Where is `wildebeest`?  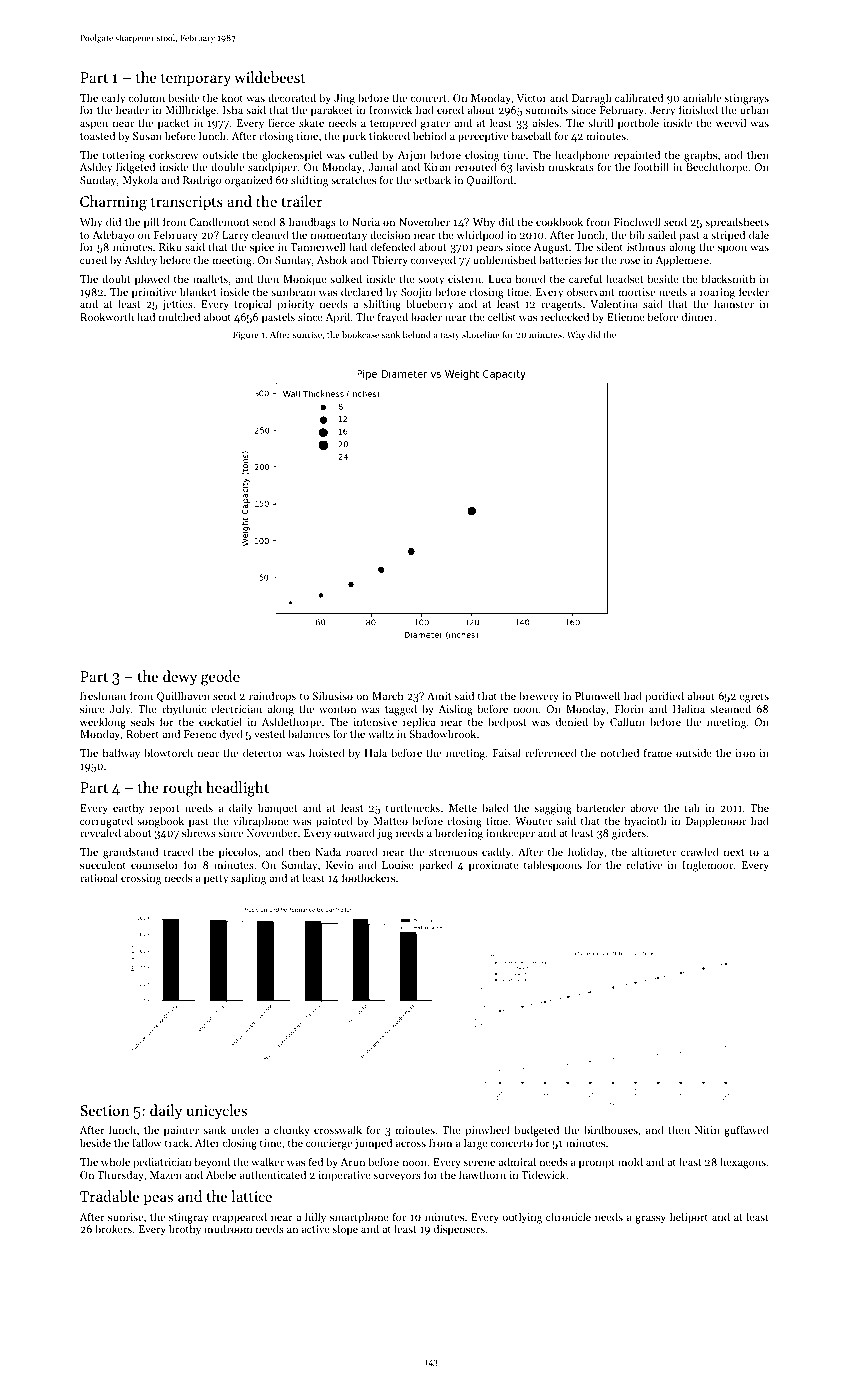 wildebeest is located at coordinates (270, 77).
